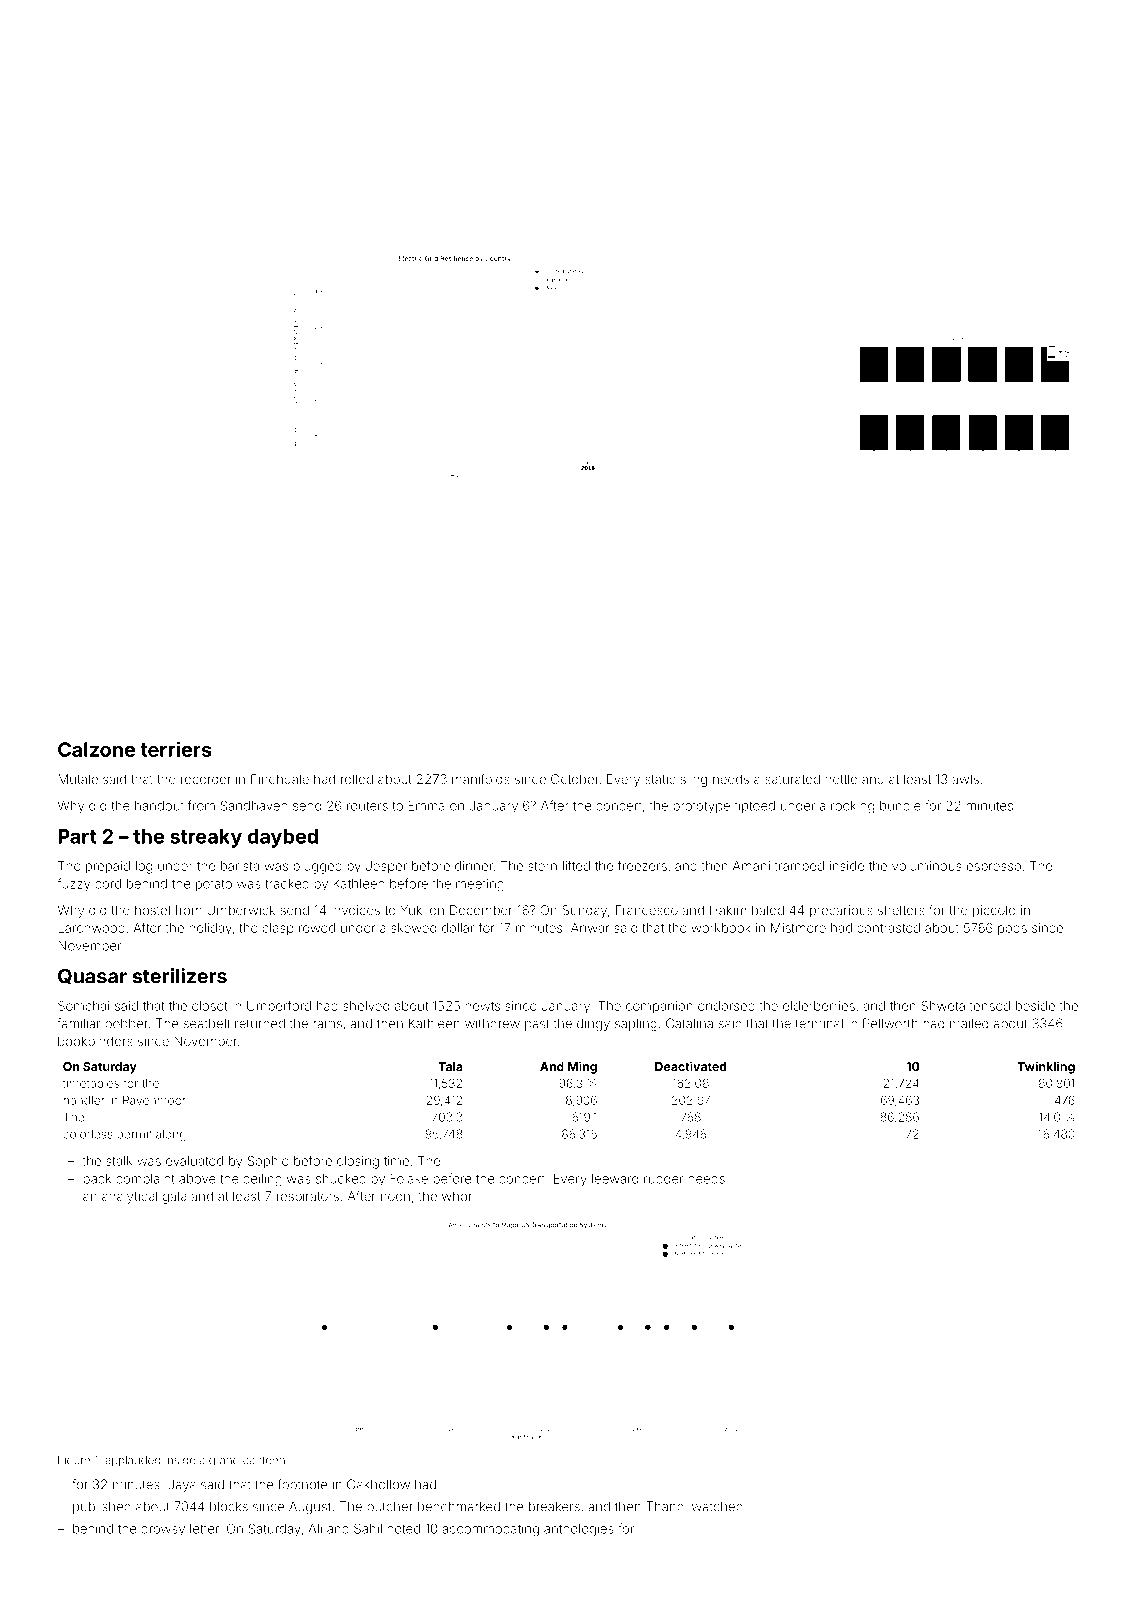 This document has width=1138, height=1610. I want to click on pods, so click(1012, 929).
